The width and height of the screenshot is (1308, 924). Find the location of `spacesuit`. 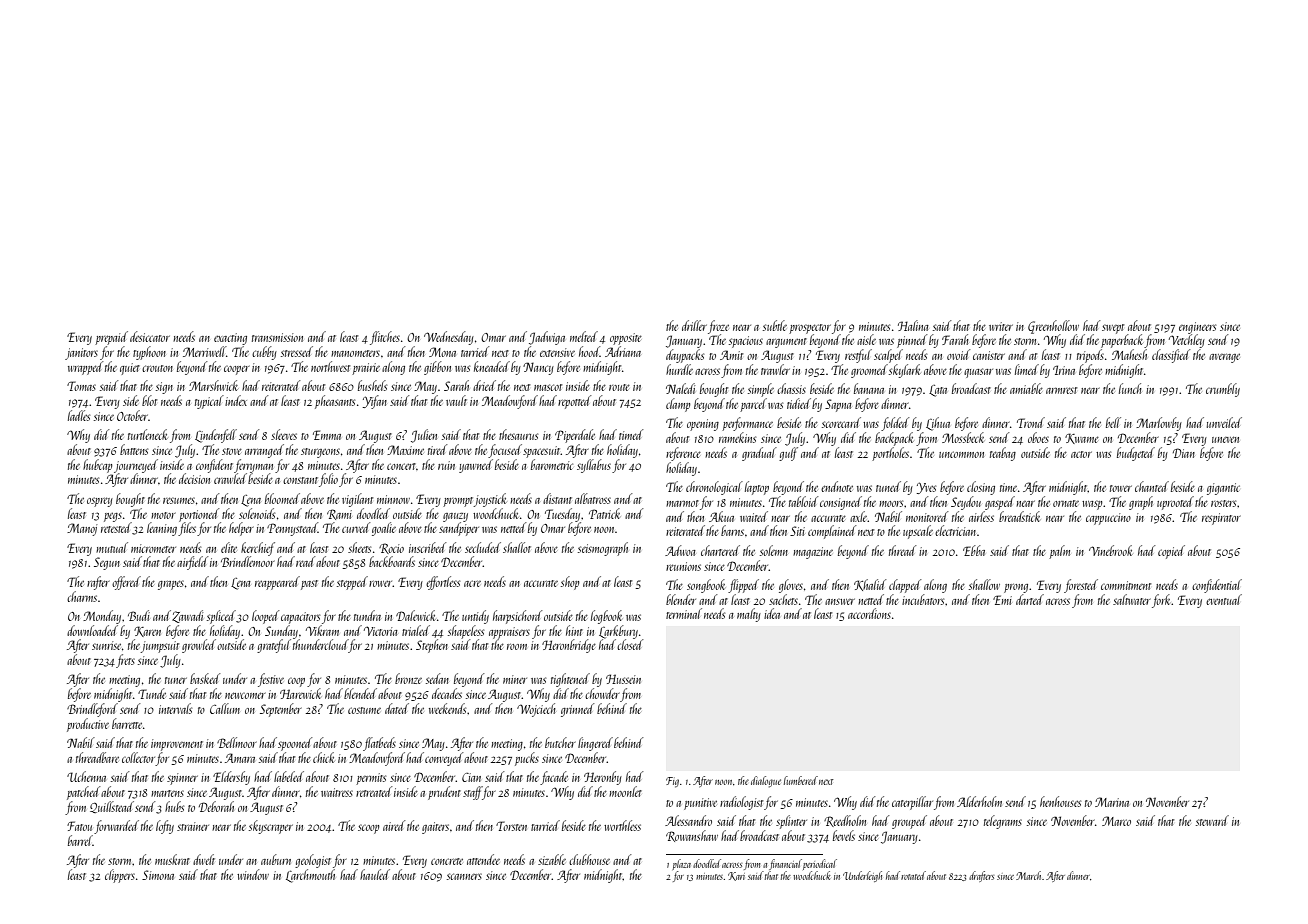

spacesuit is located at coordinates (542, 452).
